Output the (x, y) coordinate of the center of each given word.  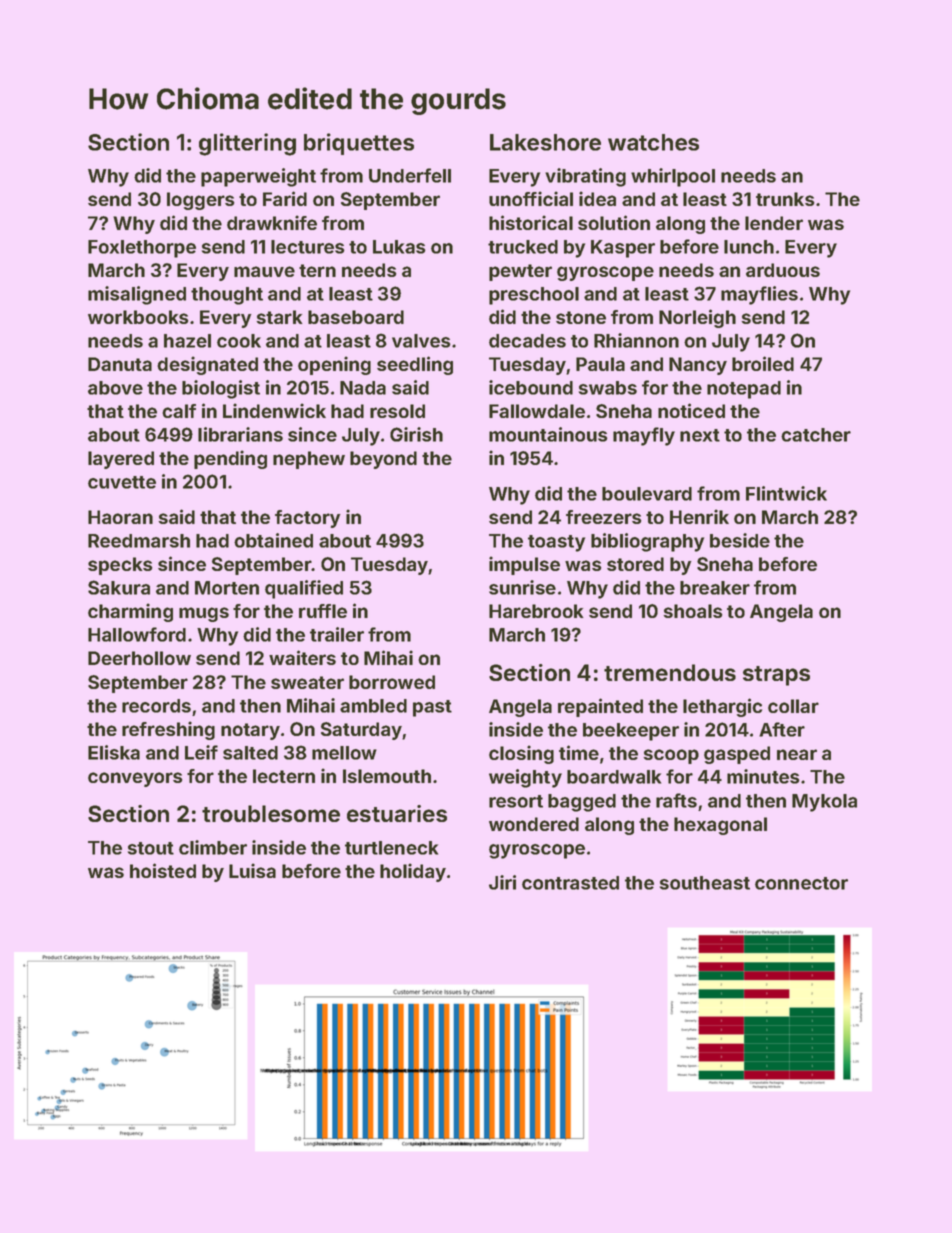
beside (740, 540)
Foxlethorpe (142, 249)
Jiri (502, 882)
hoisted (163, 870)
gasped (737, 755)
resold (397, 411)
